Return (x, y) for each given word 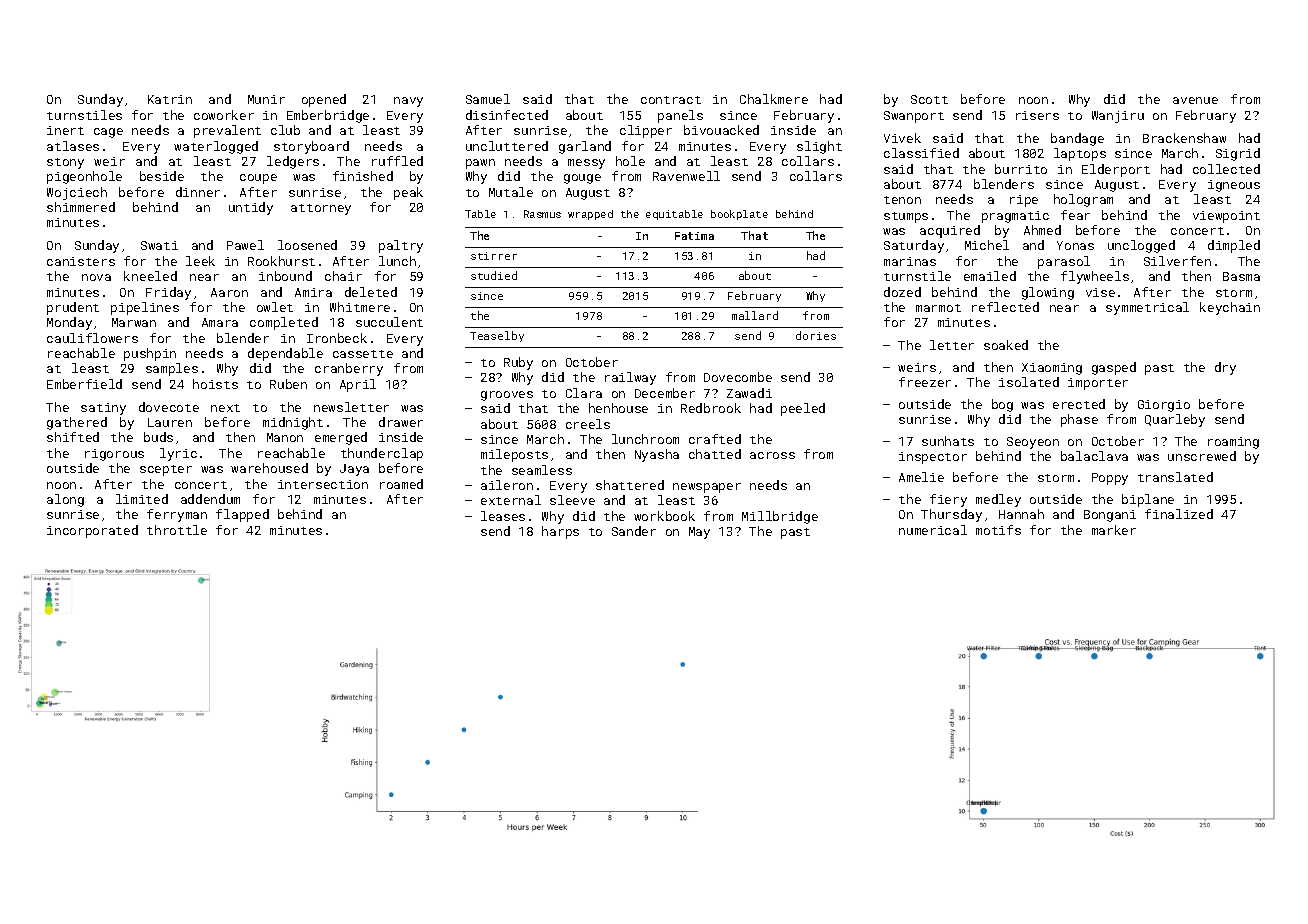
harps (560, 532)
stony (65, 163)
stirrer (494, 256)
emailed (990, 276)
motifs (998, 530)
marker (1114, 530)
